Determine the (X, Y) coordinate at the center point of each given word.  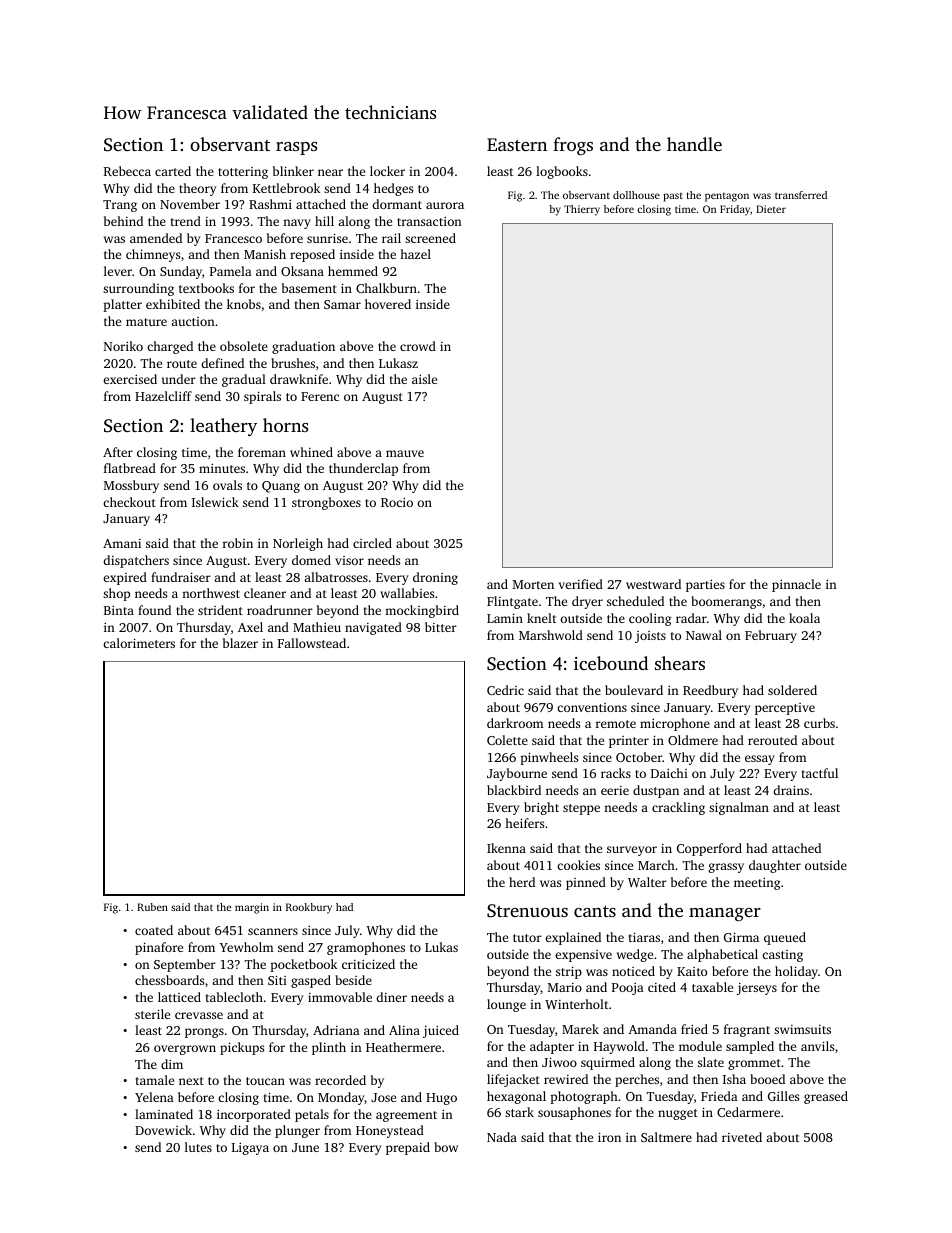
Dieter (771, 209)
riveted (742, 1137)
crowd (418, 346)
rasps (296, 148)
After (118, 452)
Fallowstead (312, 643)
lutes (198, 1147)
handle (694, 144)
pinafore (159, 948)
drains (791, 790)
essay (760, 760)
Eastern (517, 144)
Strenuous (527, 911)
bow (446, 1147)
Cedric (505, 690)
